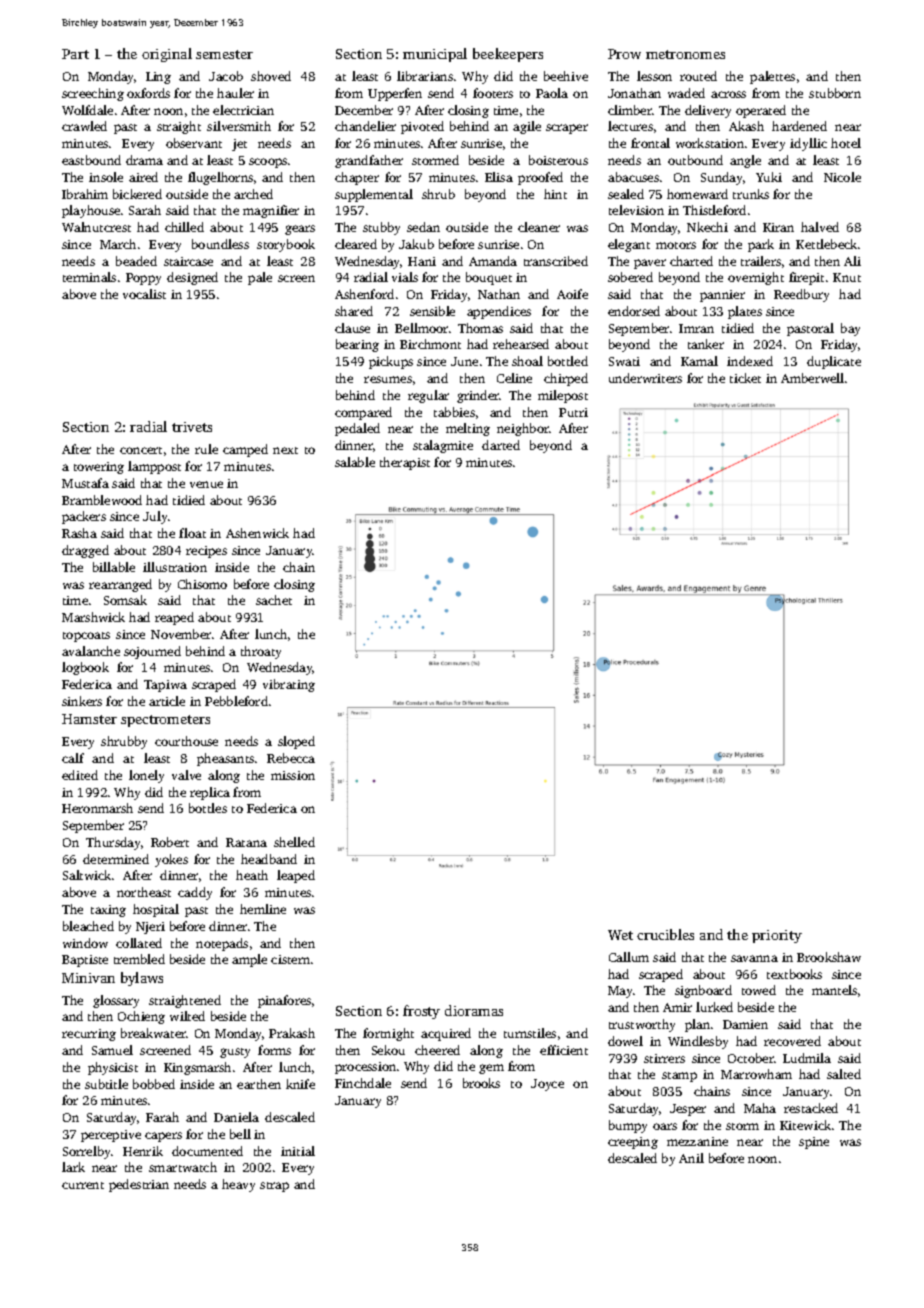  I want to click on stubborn, so click(835, 93).
